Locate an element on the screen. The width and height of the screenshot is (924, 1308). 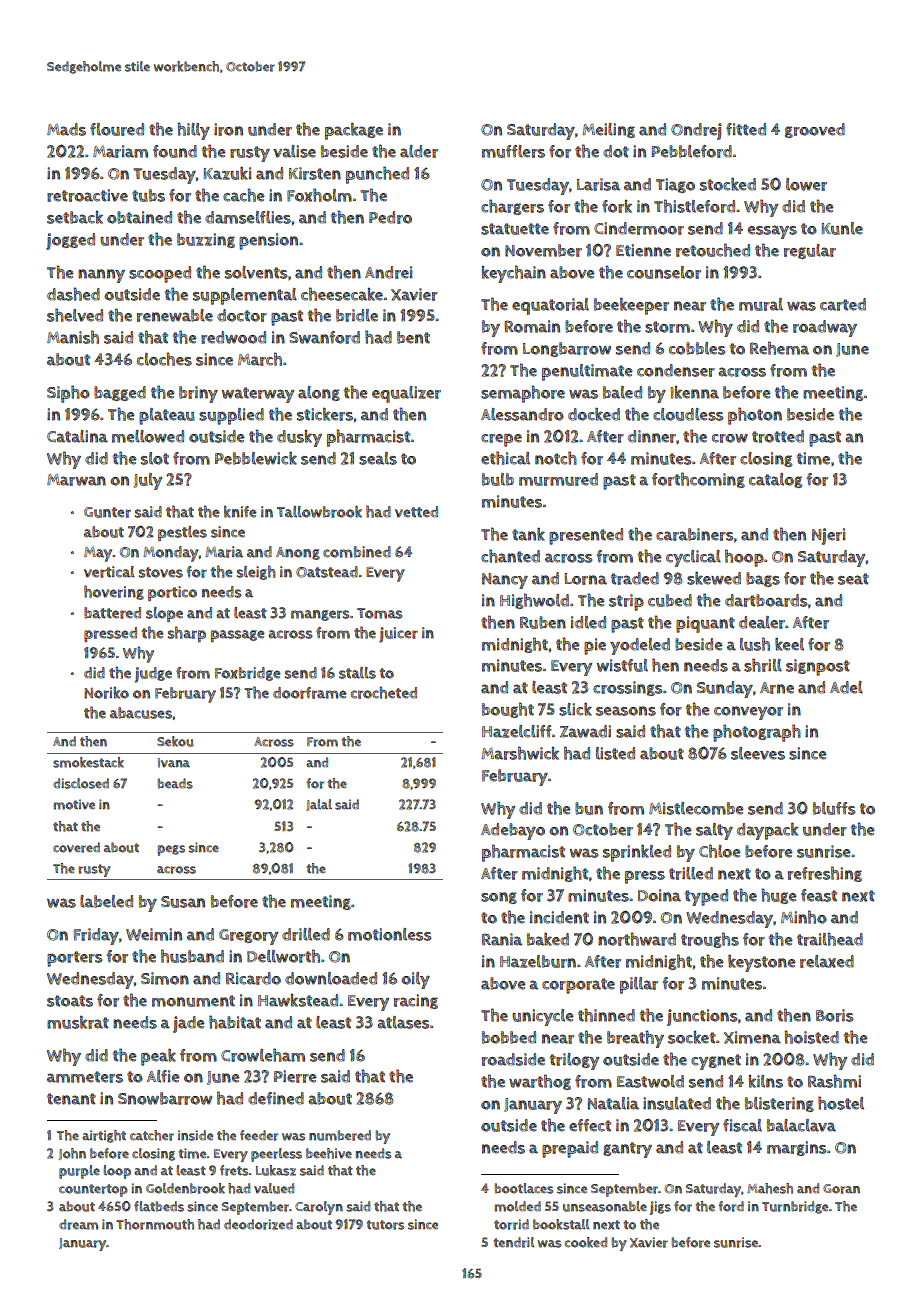
bluffs is located at coordinates (834, 808).
